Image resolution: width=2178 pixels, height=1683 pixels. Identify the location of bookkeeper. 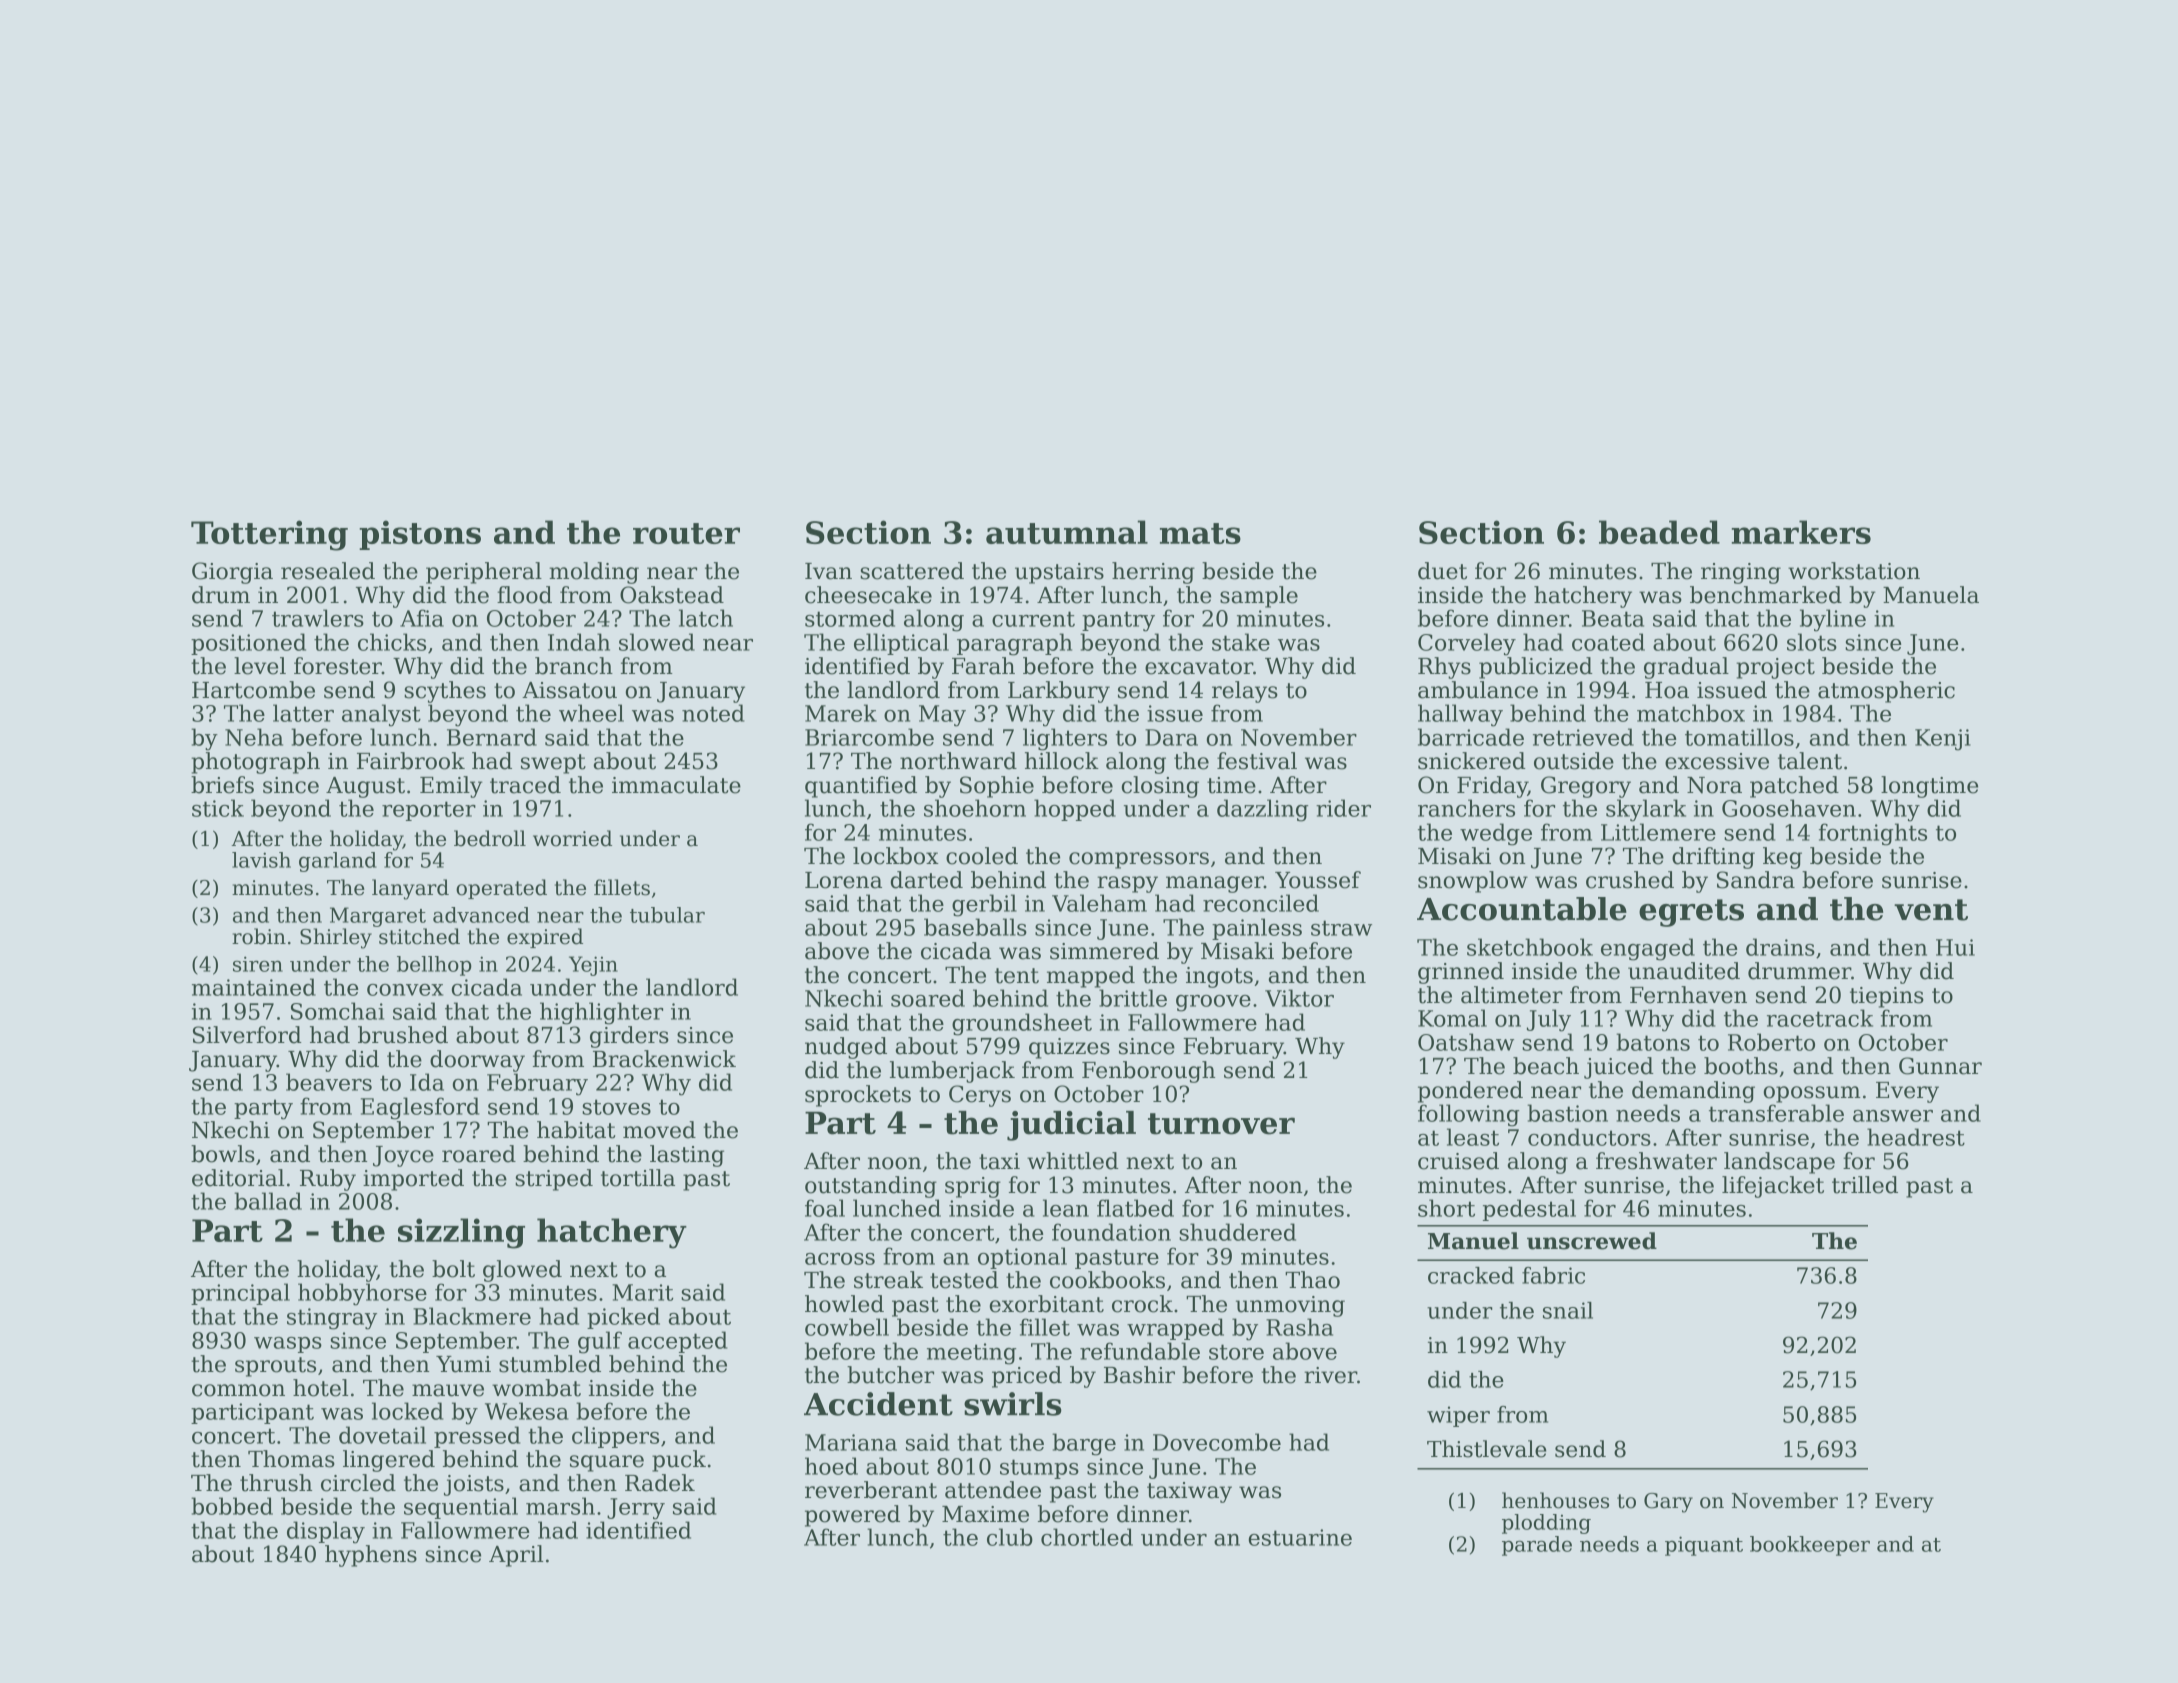
(1810, 1546).
